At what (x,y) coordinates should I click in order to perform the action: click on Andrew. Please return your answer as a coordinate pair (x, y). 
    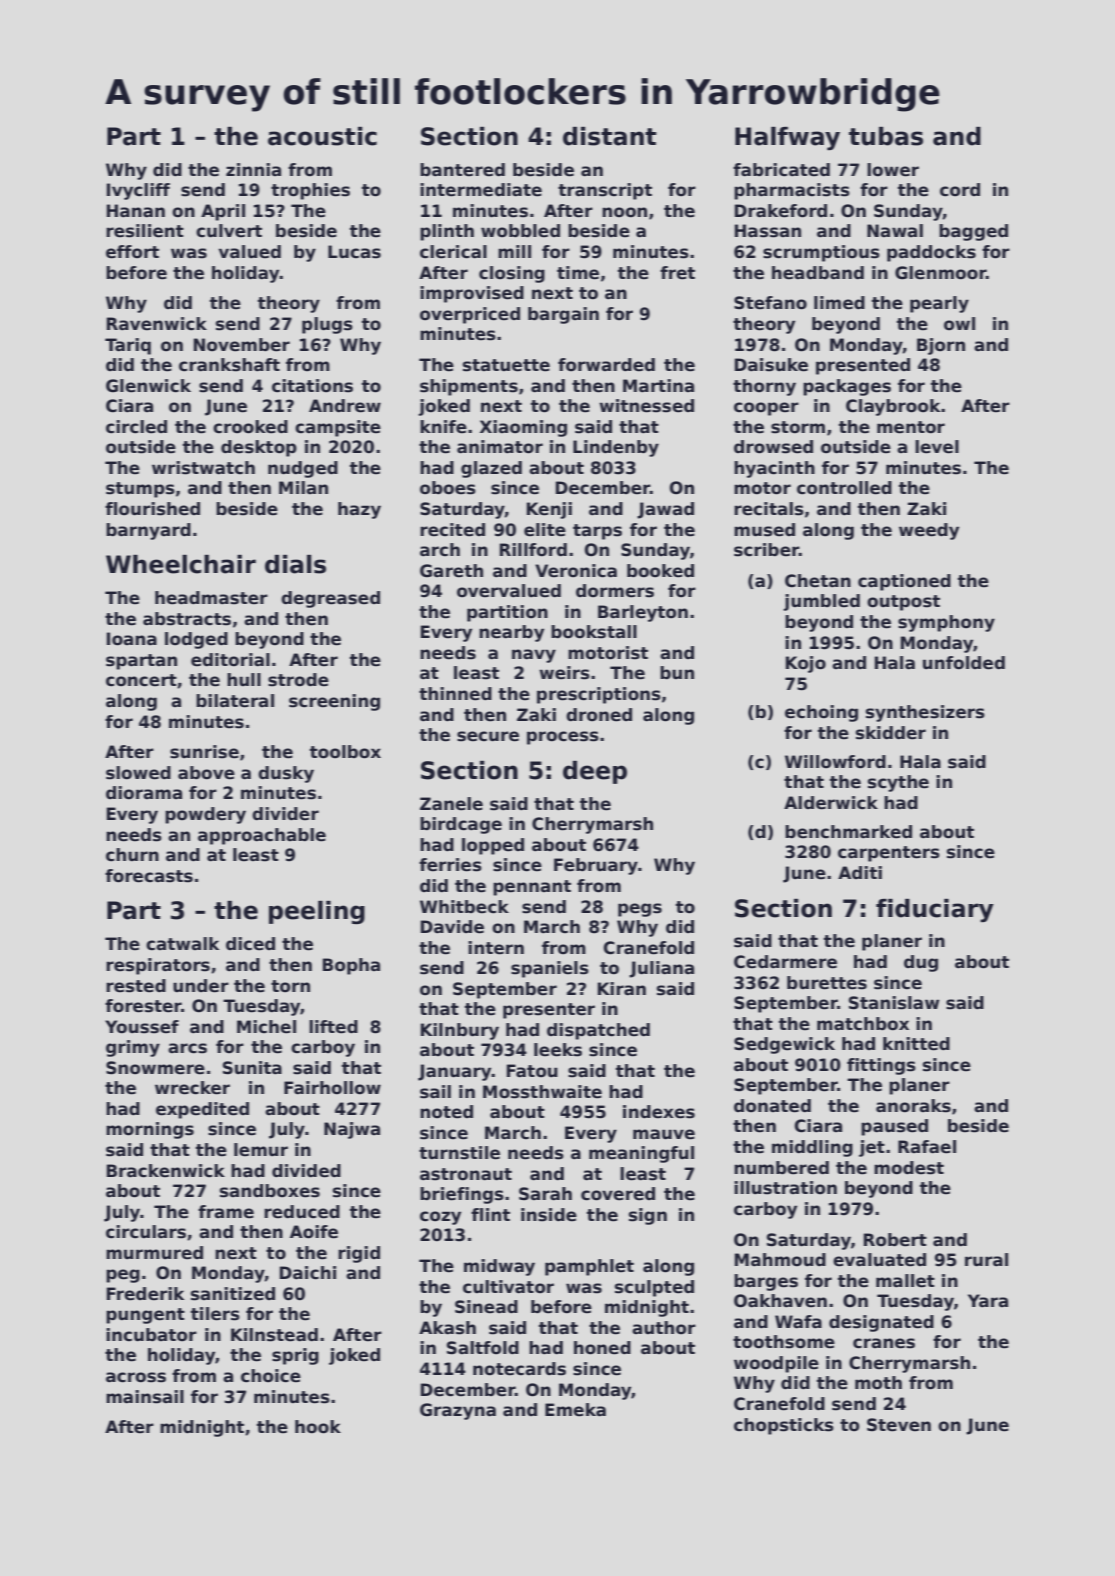
    Looking at the image, I should click on (345, 406).
